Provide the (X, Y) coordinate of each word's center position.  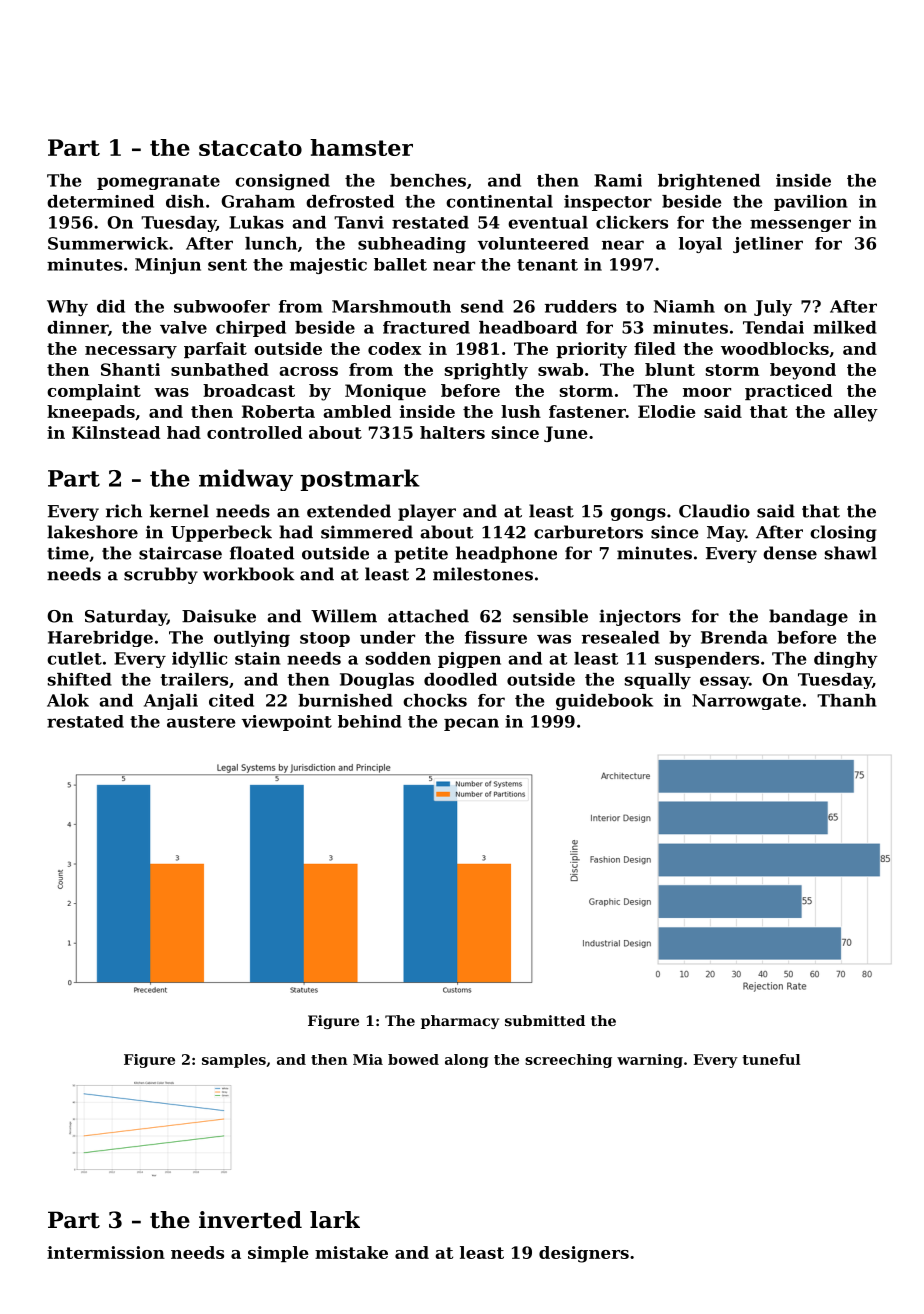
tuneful (771, 1059)
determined (100, 201)
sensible (550, 616)
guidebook (604, 702)
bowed (413, 1059)
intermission (106, 1252)
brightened (709, 182)
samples (234, 1061)
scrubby (161, 575)
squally (658, 681)
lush (521, 411)
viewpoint (287, 723)
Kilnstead (116, 432)
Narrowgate (746, 702)
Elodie (667, 411)
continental (499, 201)
